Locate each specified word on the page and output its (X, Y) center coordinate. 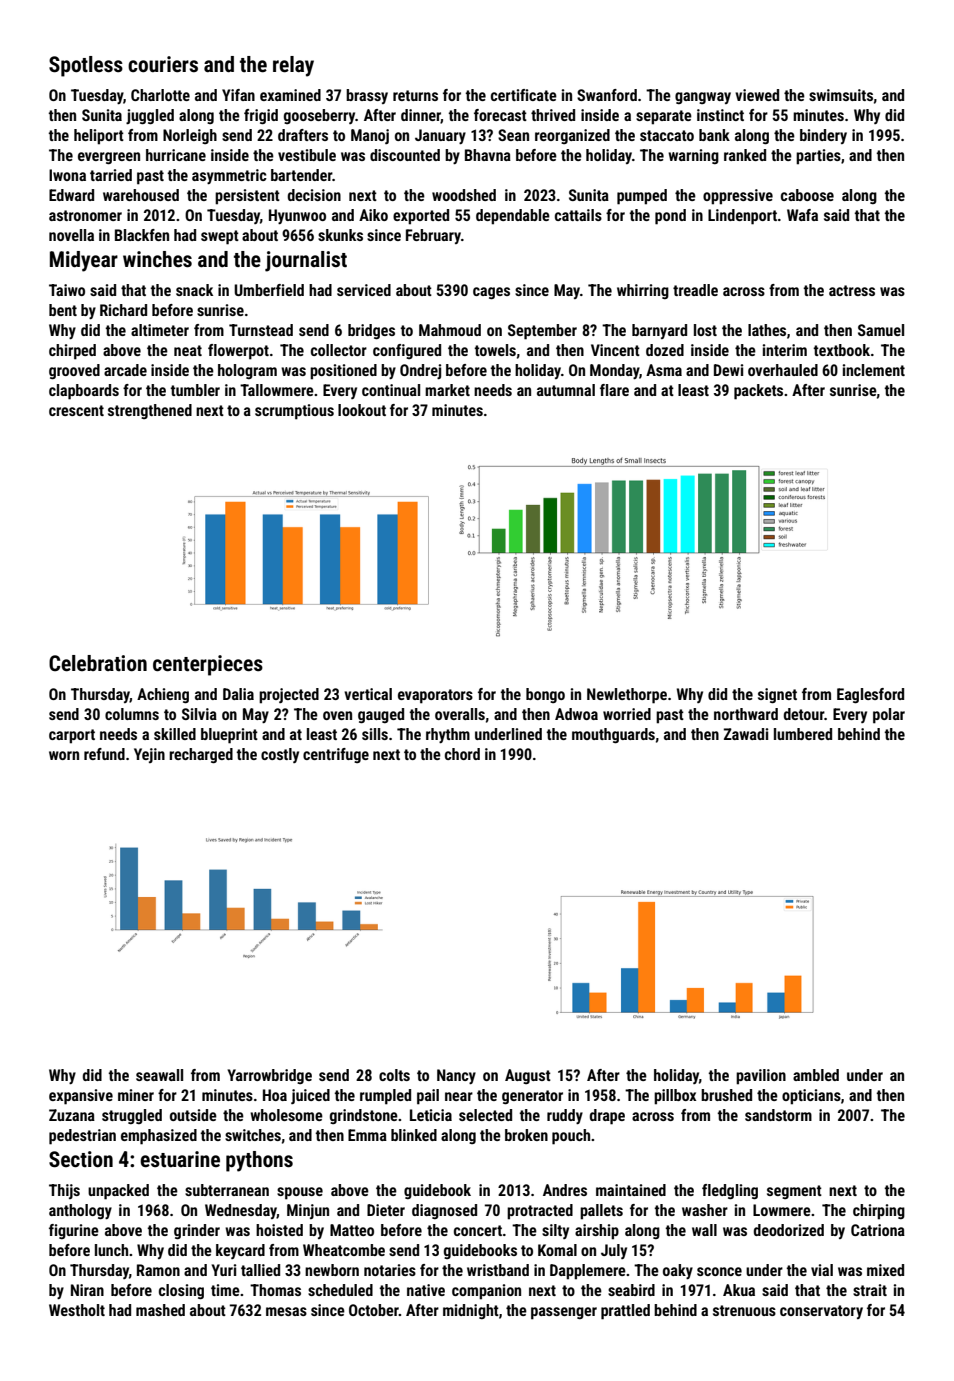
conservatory (821, 1312)
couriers (163, 64)
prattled (625, 1312)
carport (72, 736)
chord (462, 754)
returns (415, 95)
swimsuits (841, 95)
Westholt (77, 1310)
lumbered (803, 734)
